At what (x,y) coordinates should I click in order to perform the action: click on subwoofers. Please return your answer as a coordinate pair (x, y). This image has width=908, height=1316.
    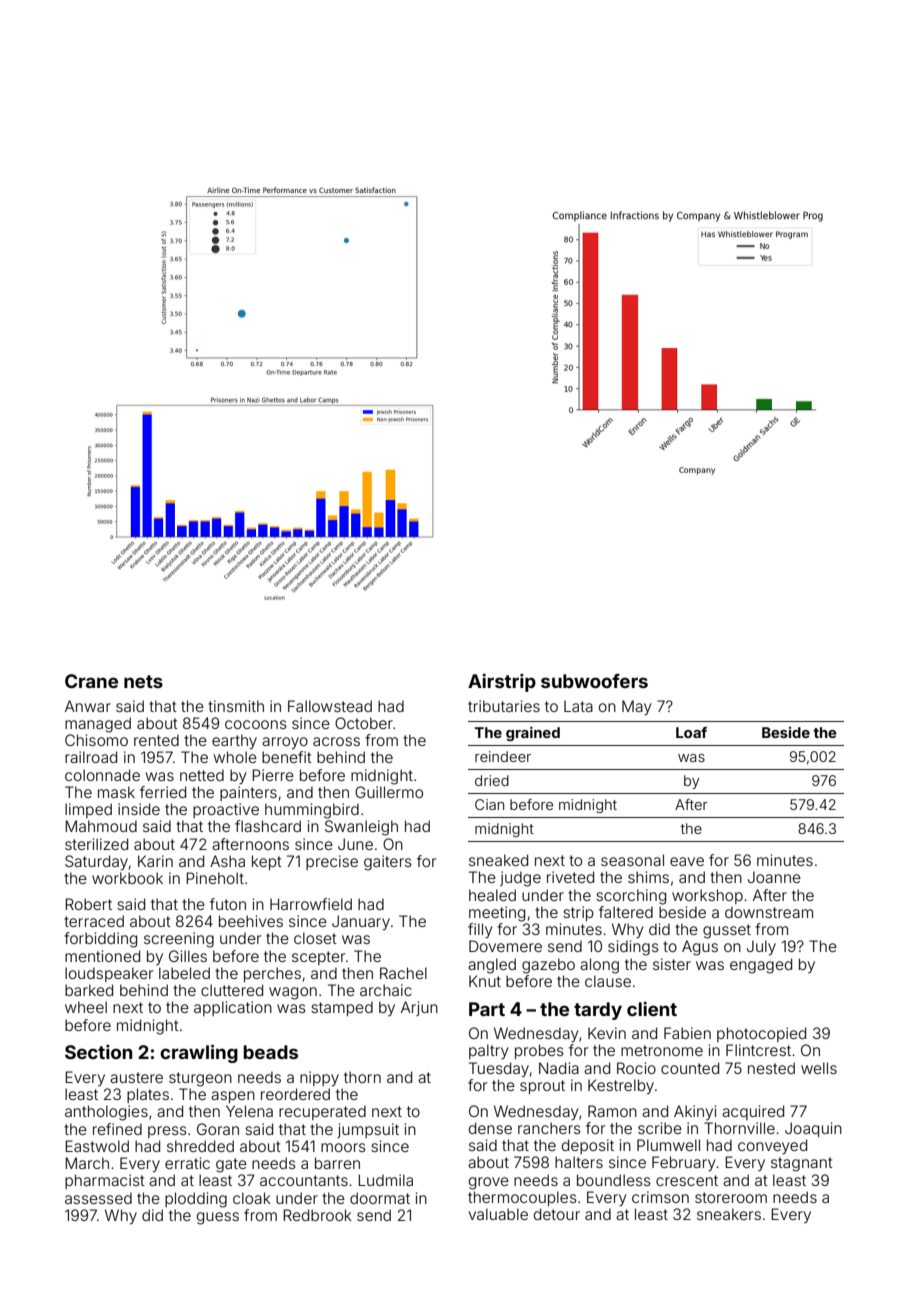
    Looking at the image, I should click on (594, 681).
